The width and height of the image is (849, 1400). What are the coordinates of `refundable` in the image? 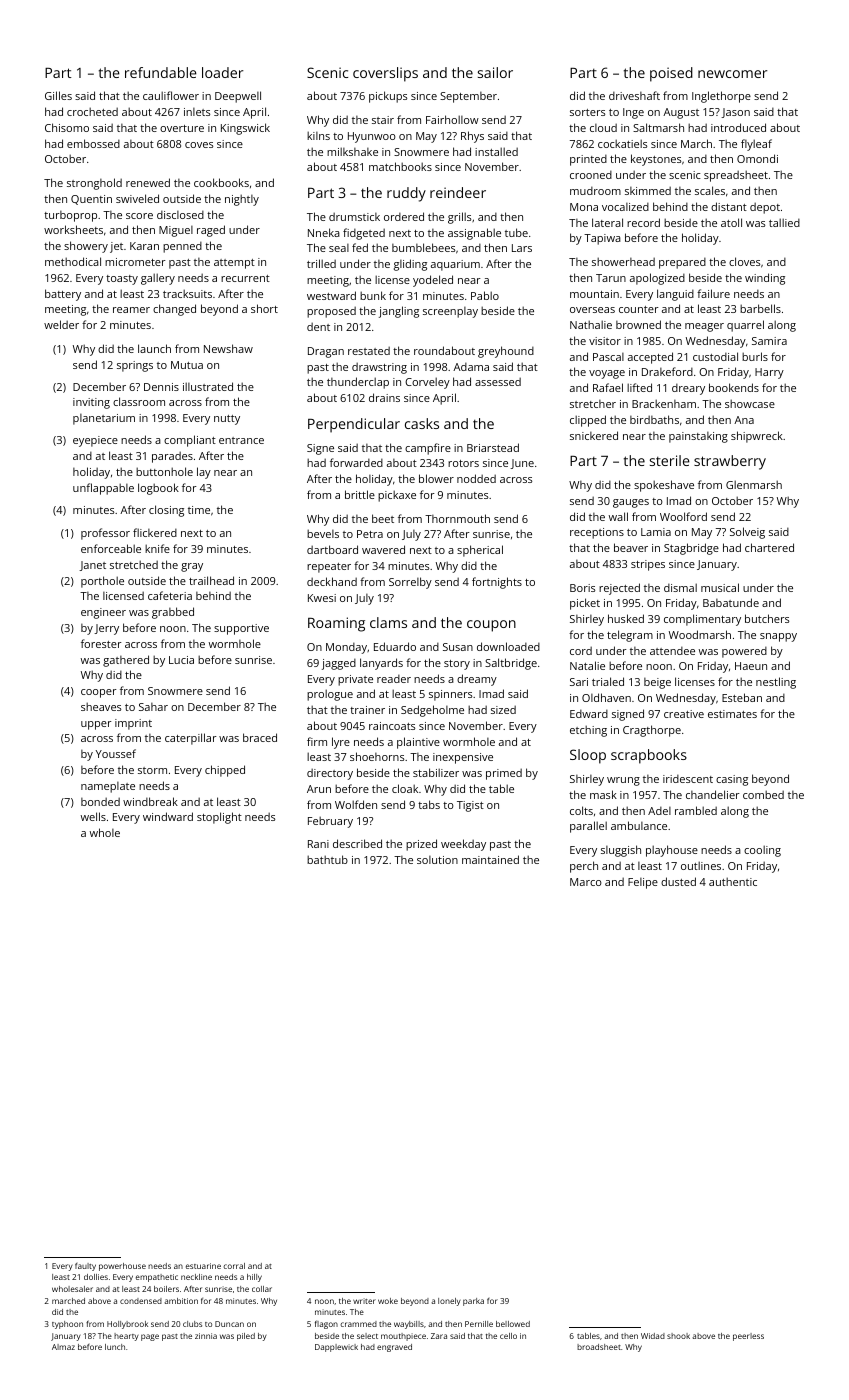 It's located at (161, 72).
